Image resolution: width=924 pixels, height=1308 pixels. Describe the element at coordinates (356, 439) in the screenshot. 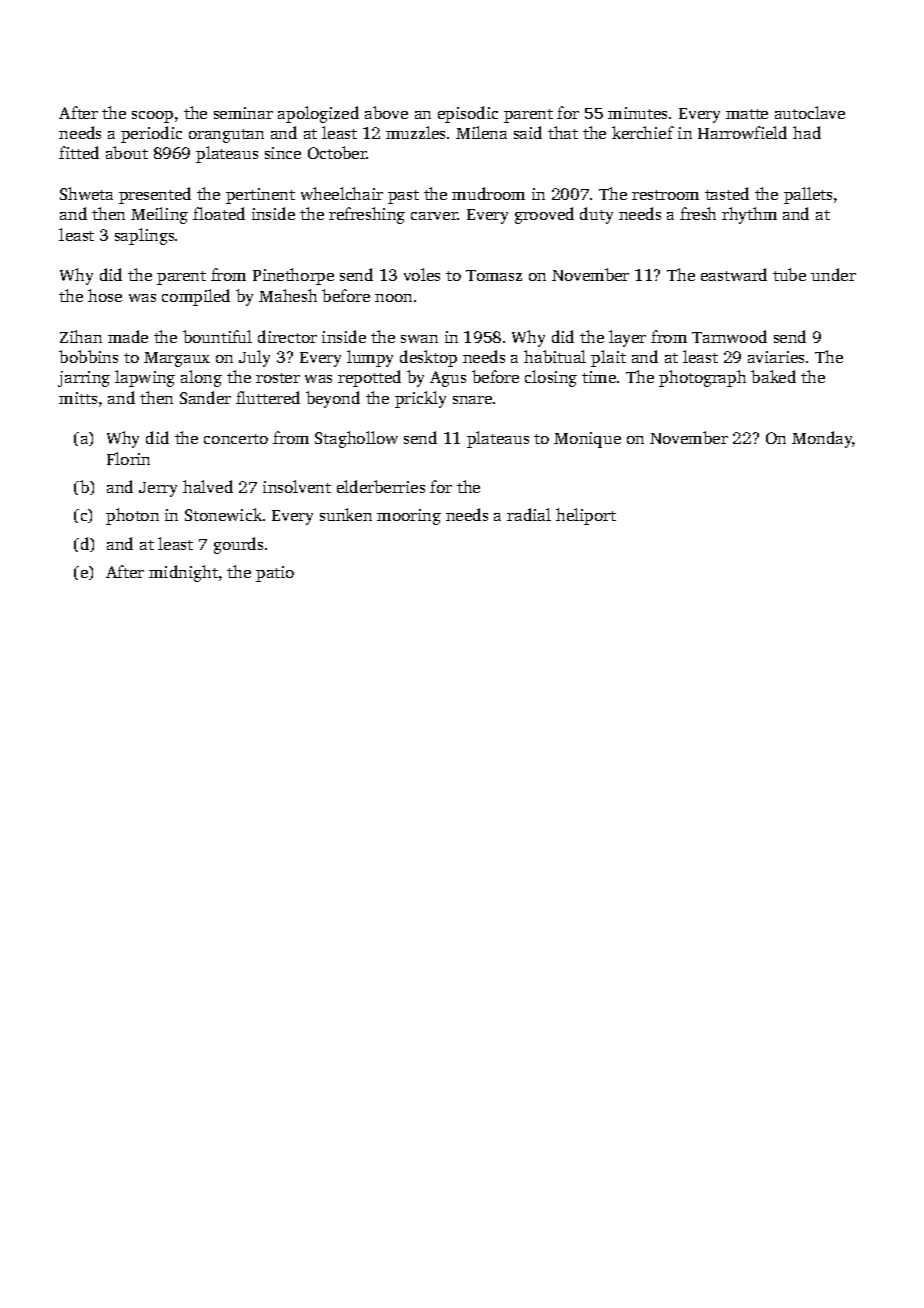

I see `Staghollow` at that location.
